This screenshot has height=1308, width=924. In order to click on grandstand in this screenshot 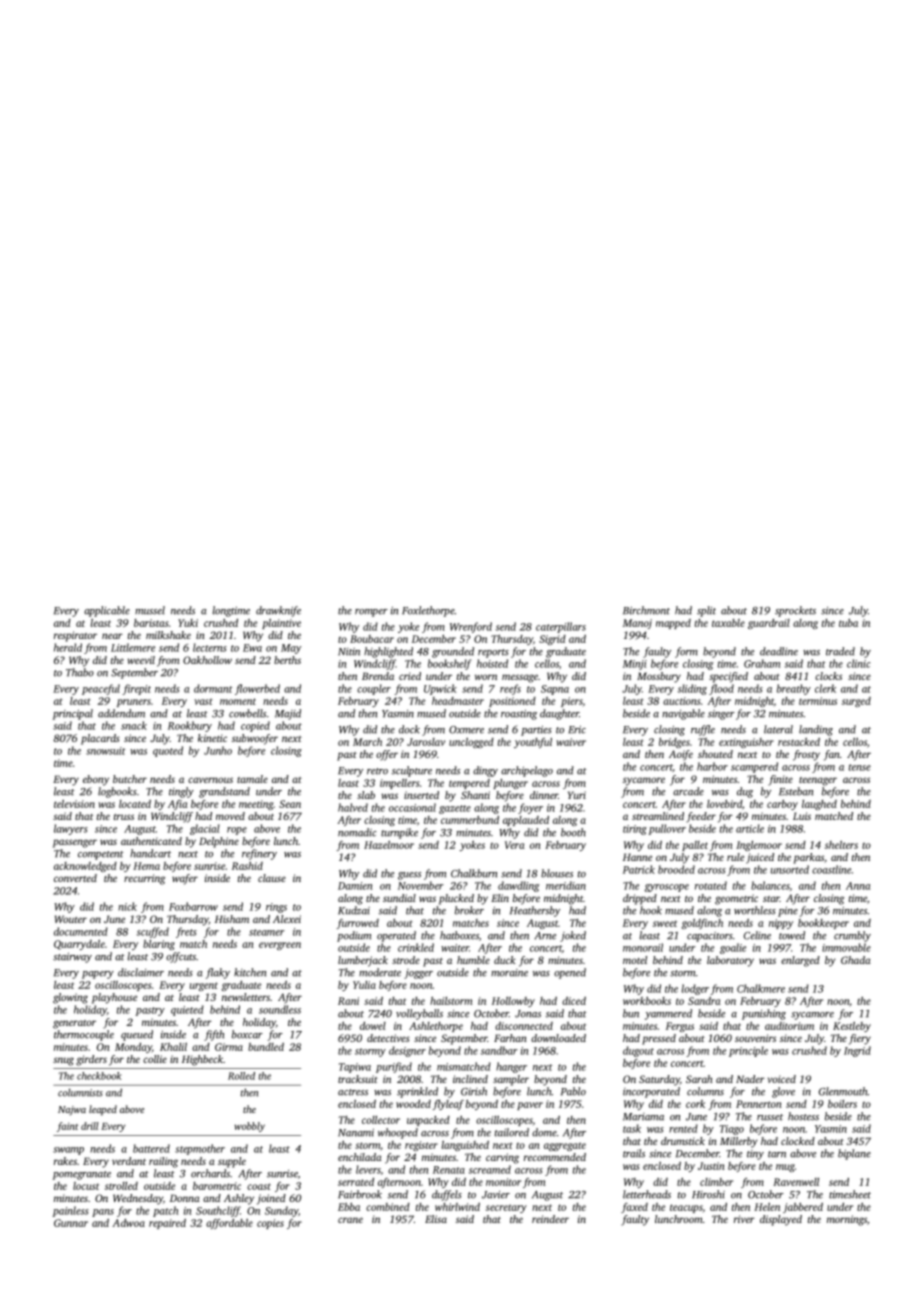, I will do `click(224, 792)`.
